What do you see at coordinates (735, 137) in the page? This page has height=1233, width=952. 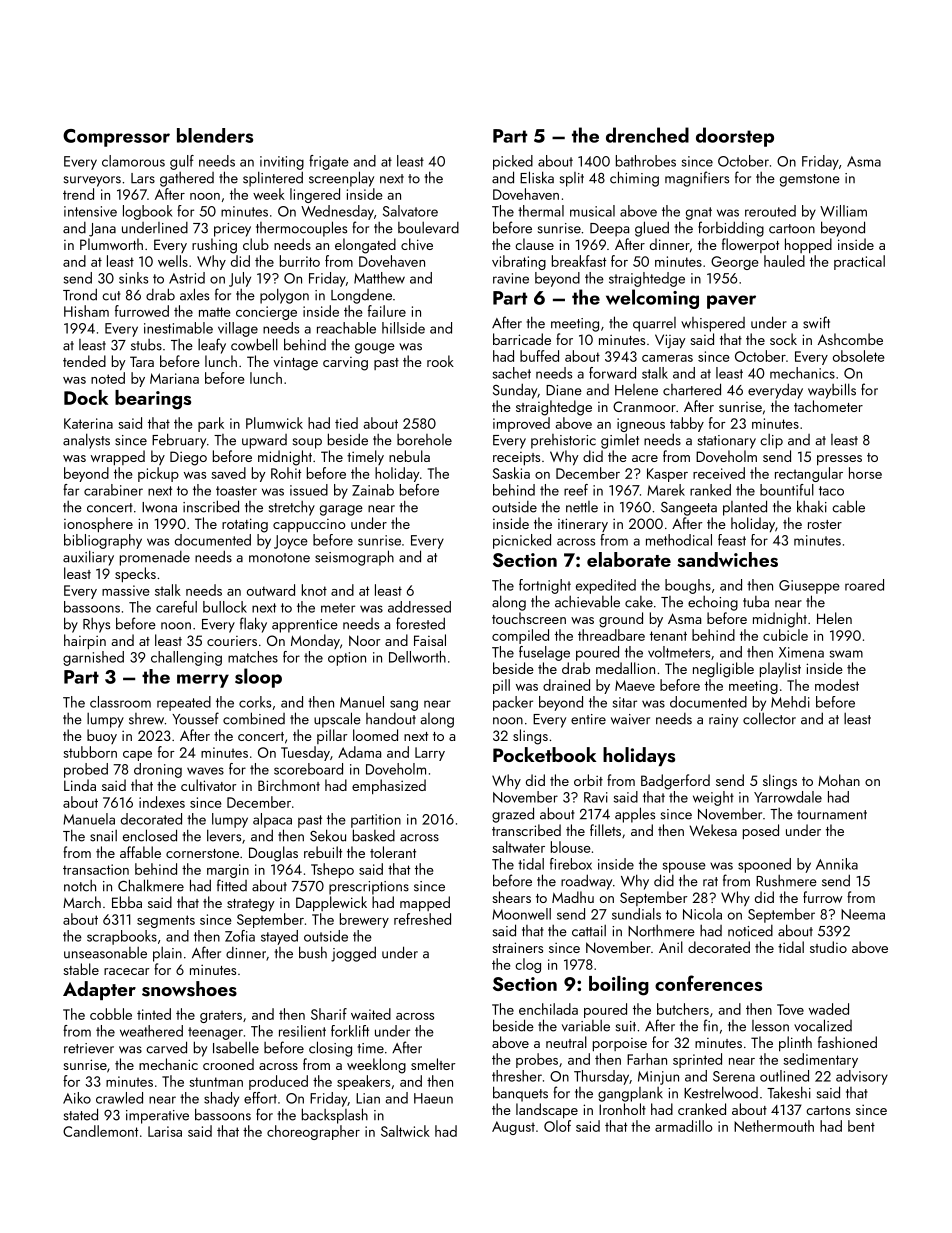 I see `doorstep` at bounding box center [735, 137].
